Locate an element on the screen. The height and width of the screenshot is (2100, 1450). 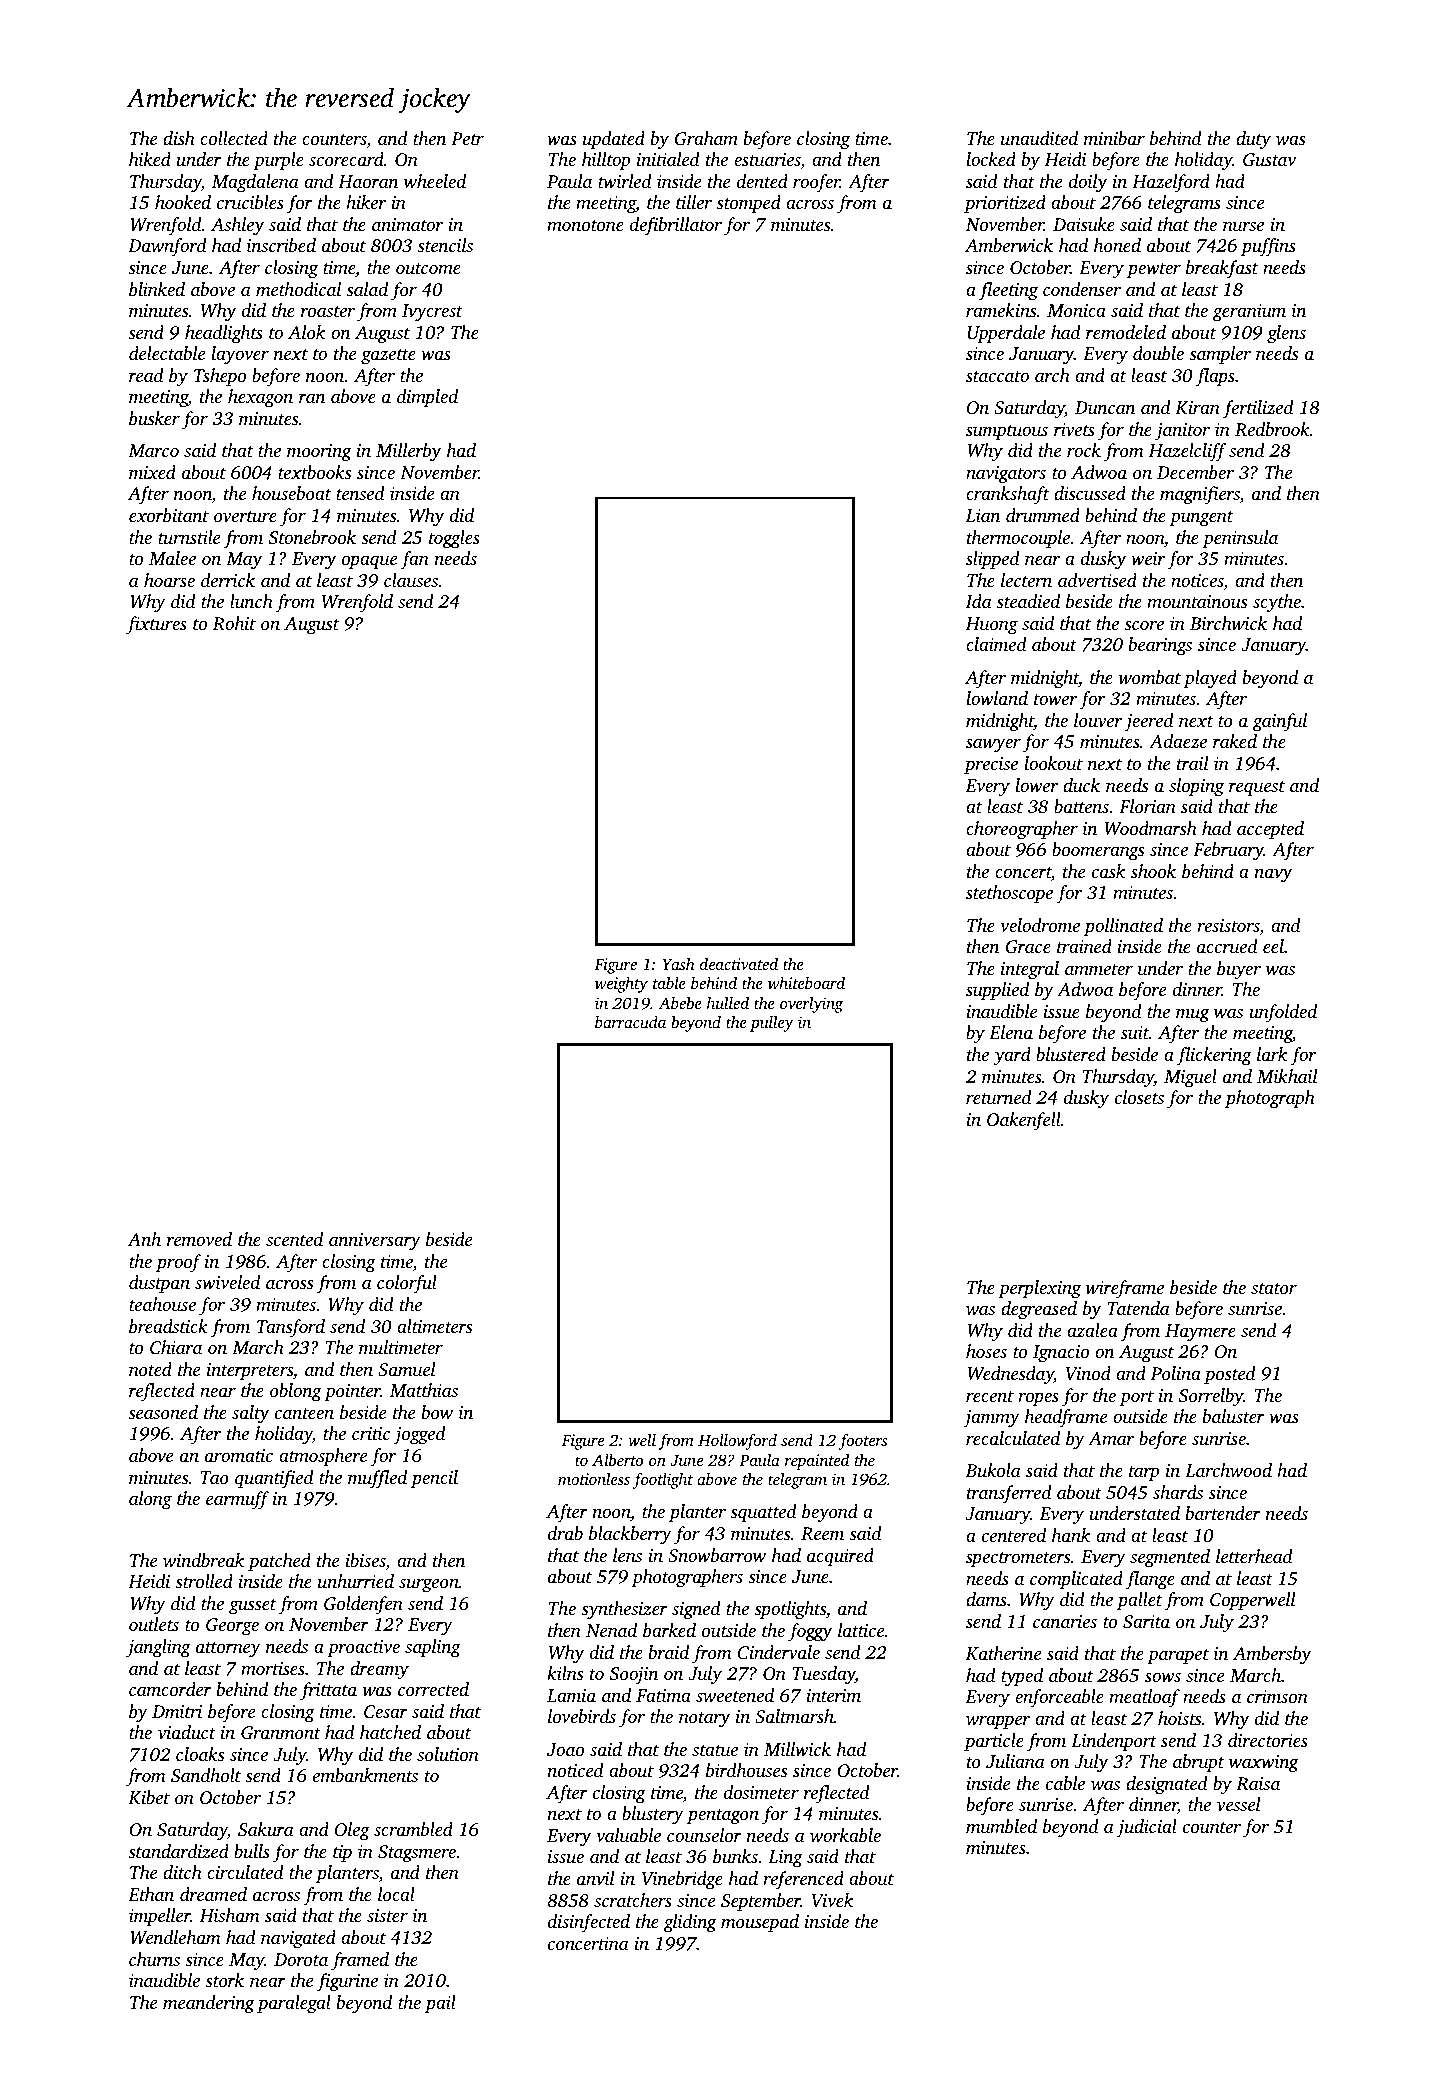
drab is located at coordinates (565, 1533).
